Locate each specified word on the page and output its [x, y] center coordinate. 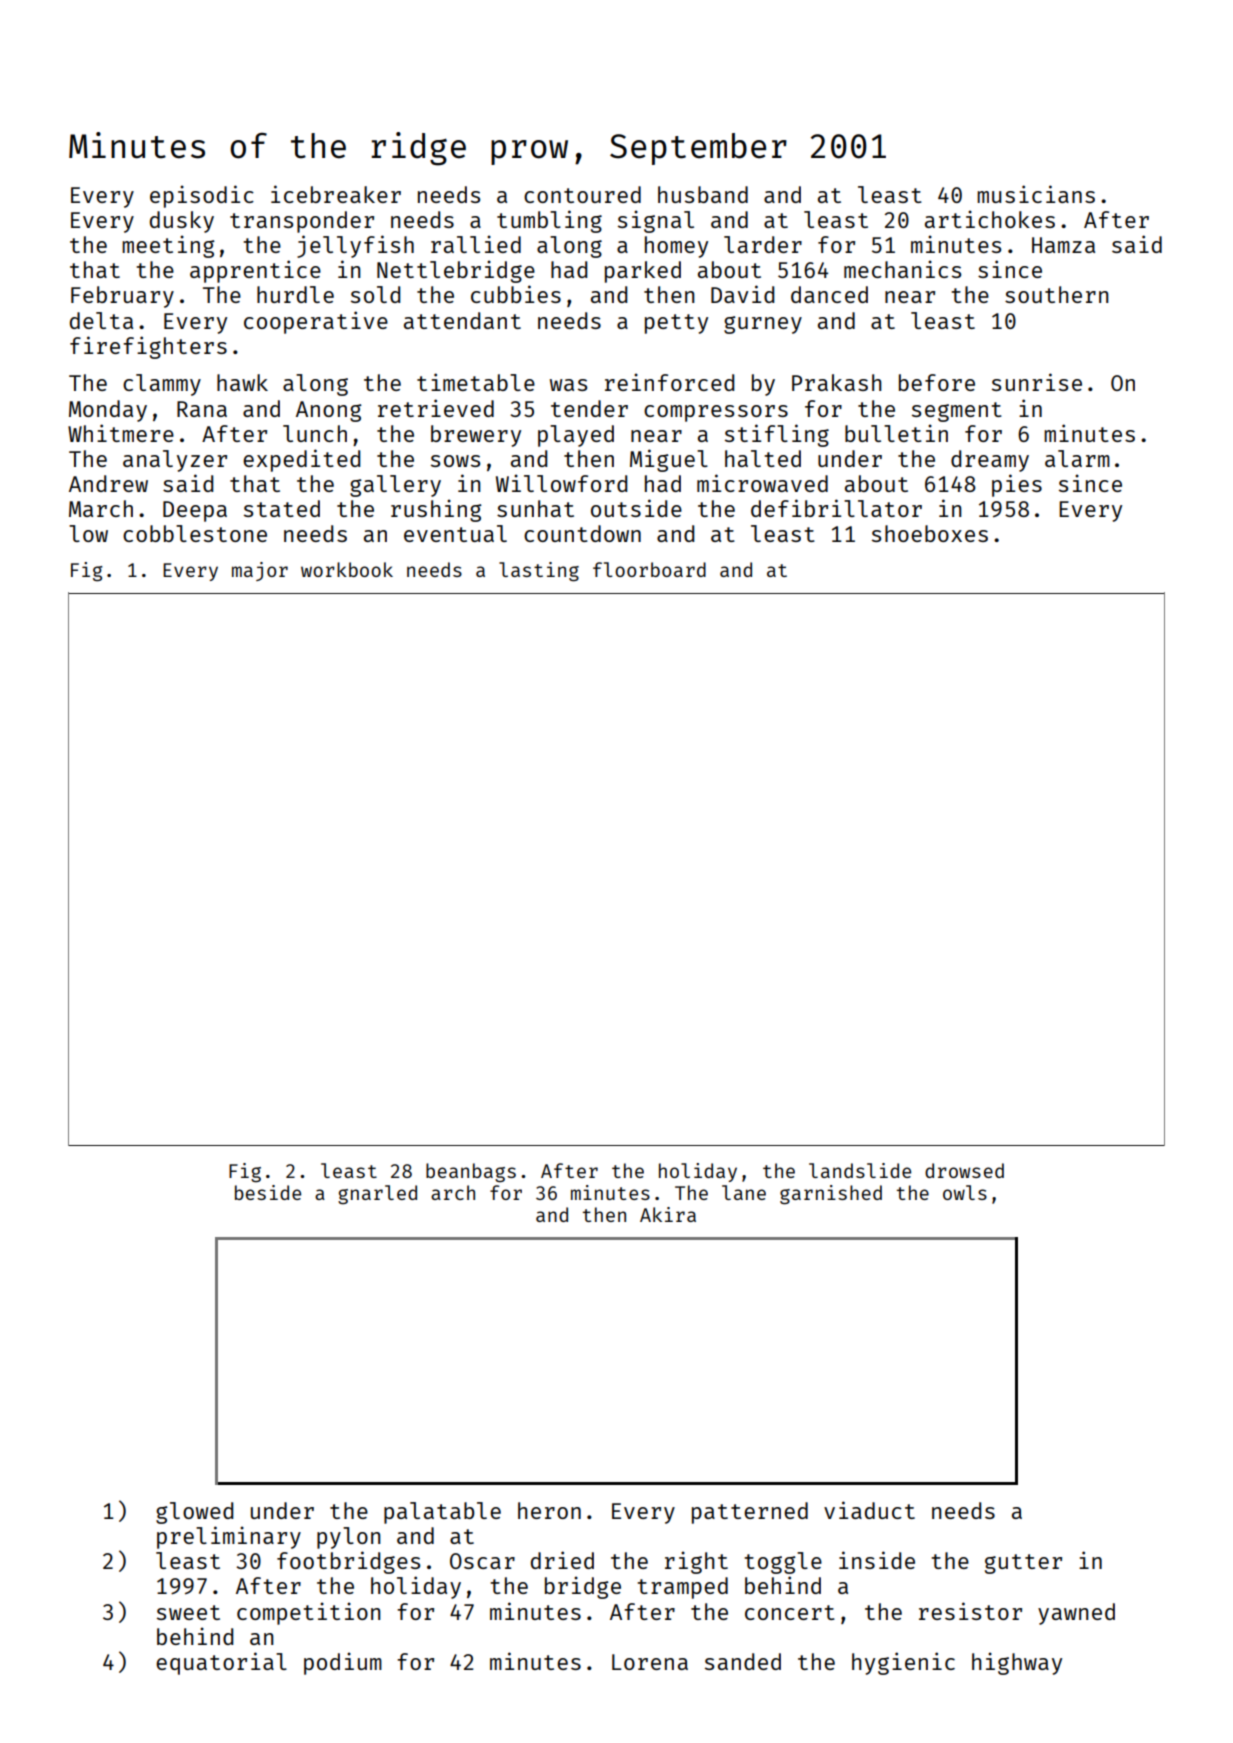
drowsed [964, 1170]
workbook [347, 569]
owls [965, 1192]
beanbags [471, 1172]
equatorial [221, 1663]
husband [703, 194]
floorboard [649, 569]
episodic [202, 196]
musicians [1036, 194]
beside [268, 1192]
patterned [750, 1513]
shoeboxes [930, 533]
